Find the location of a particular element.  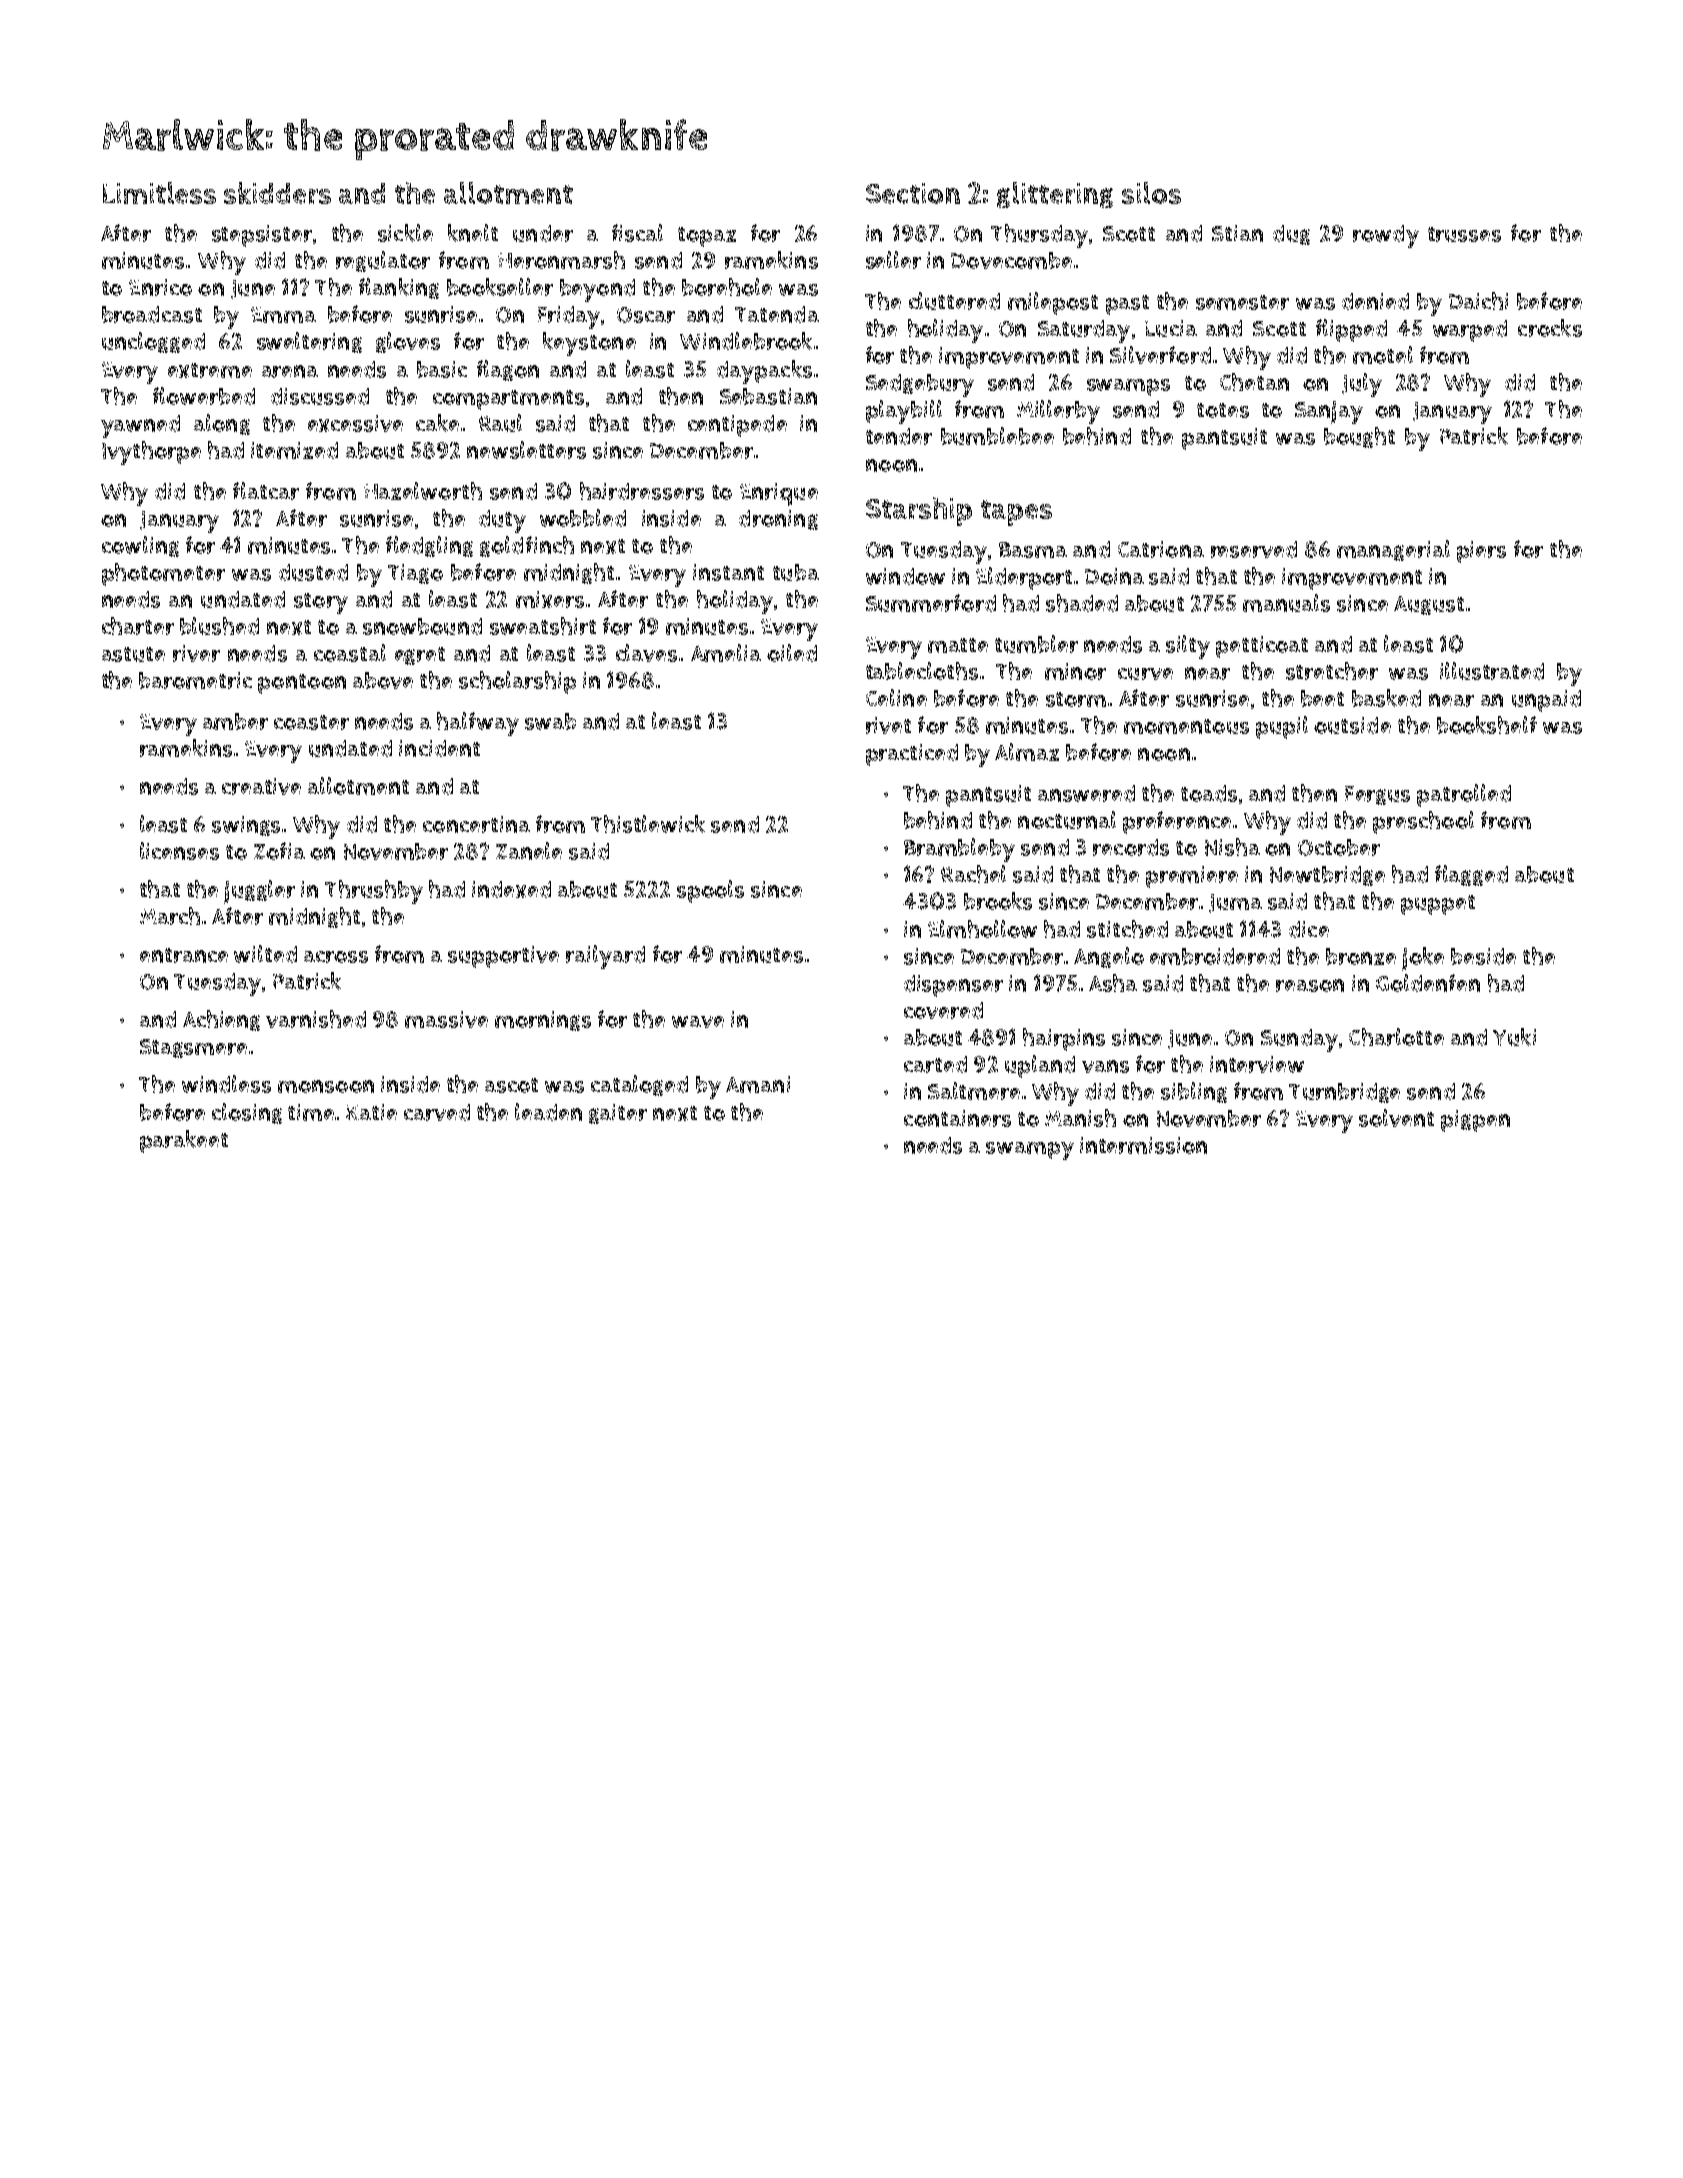

Windlebrook is located at coordinates (746, 341).
